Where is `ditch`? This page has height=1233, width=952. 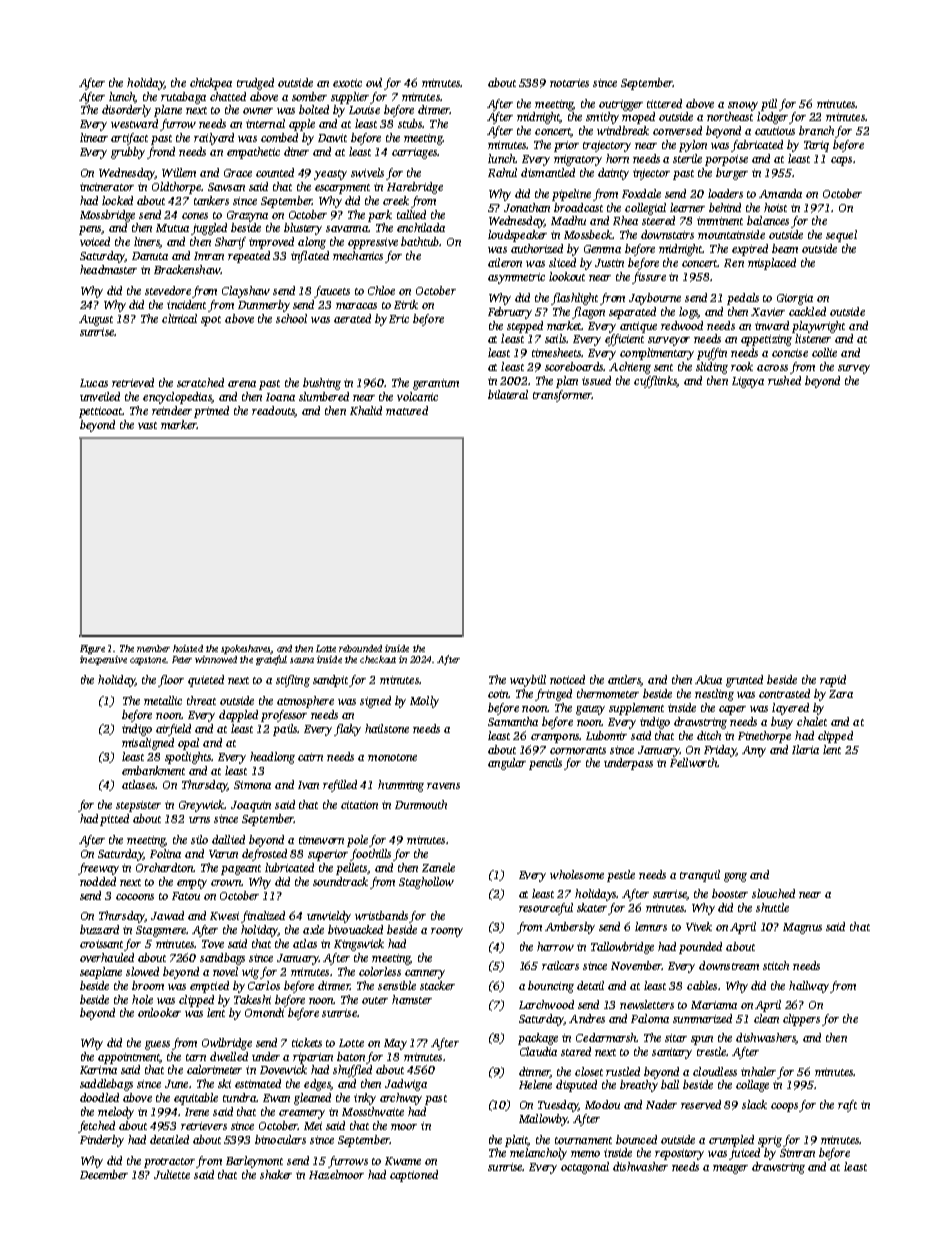 ditch is located at coordinates (709, 735).
